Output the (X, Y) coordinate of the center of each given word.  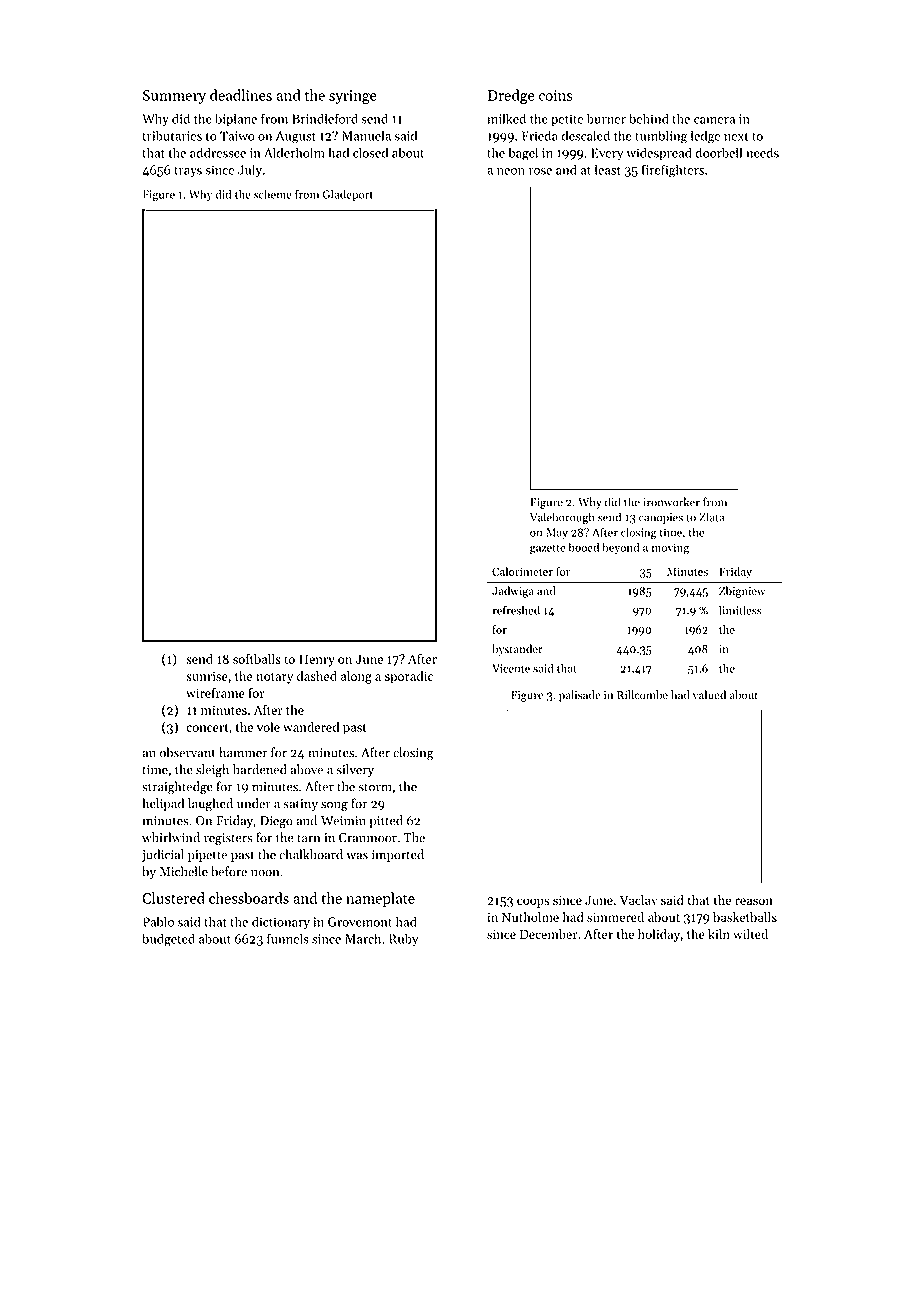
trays (188, 172)
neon (511, 171)
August (296, 137)
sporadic (409, 677)
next (736, 136)
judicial (163, 855)
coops (533, 903)
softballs (257, 659)
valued (709, 695)
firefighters (673, 171)
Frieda (540, 135)
